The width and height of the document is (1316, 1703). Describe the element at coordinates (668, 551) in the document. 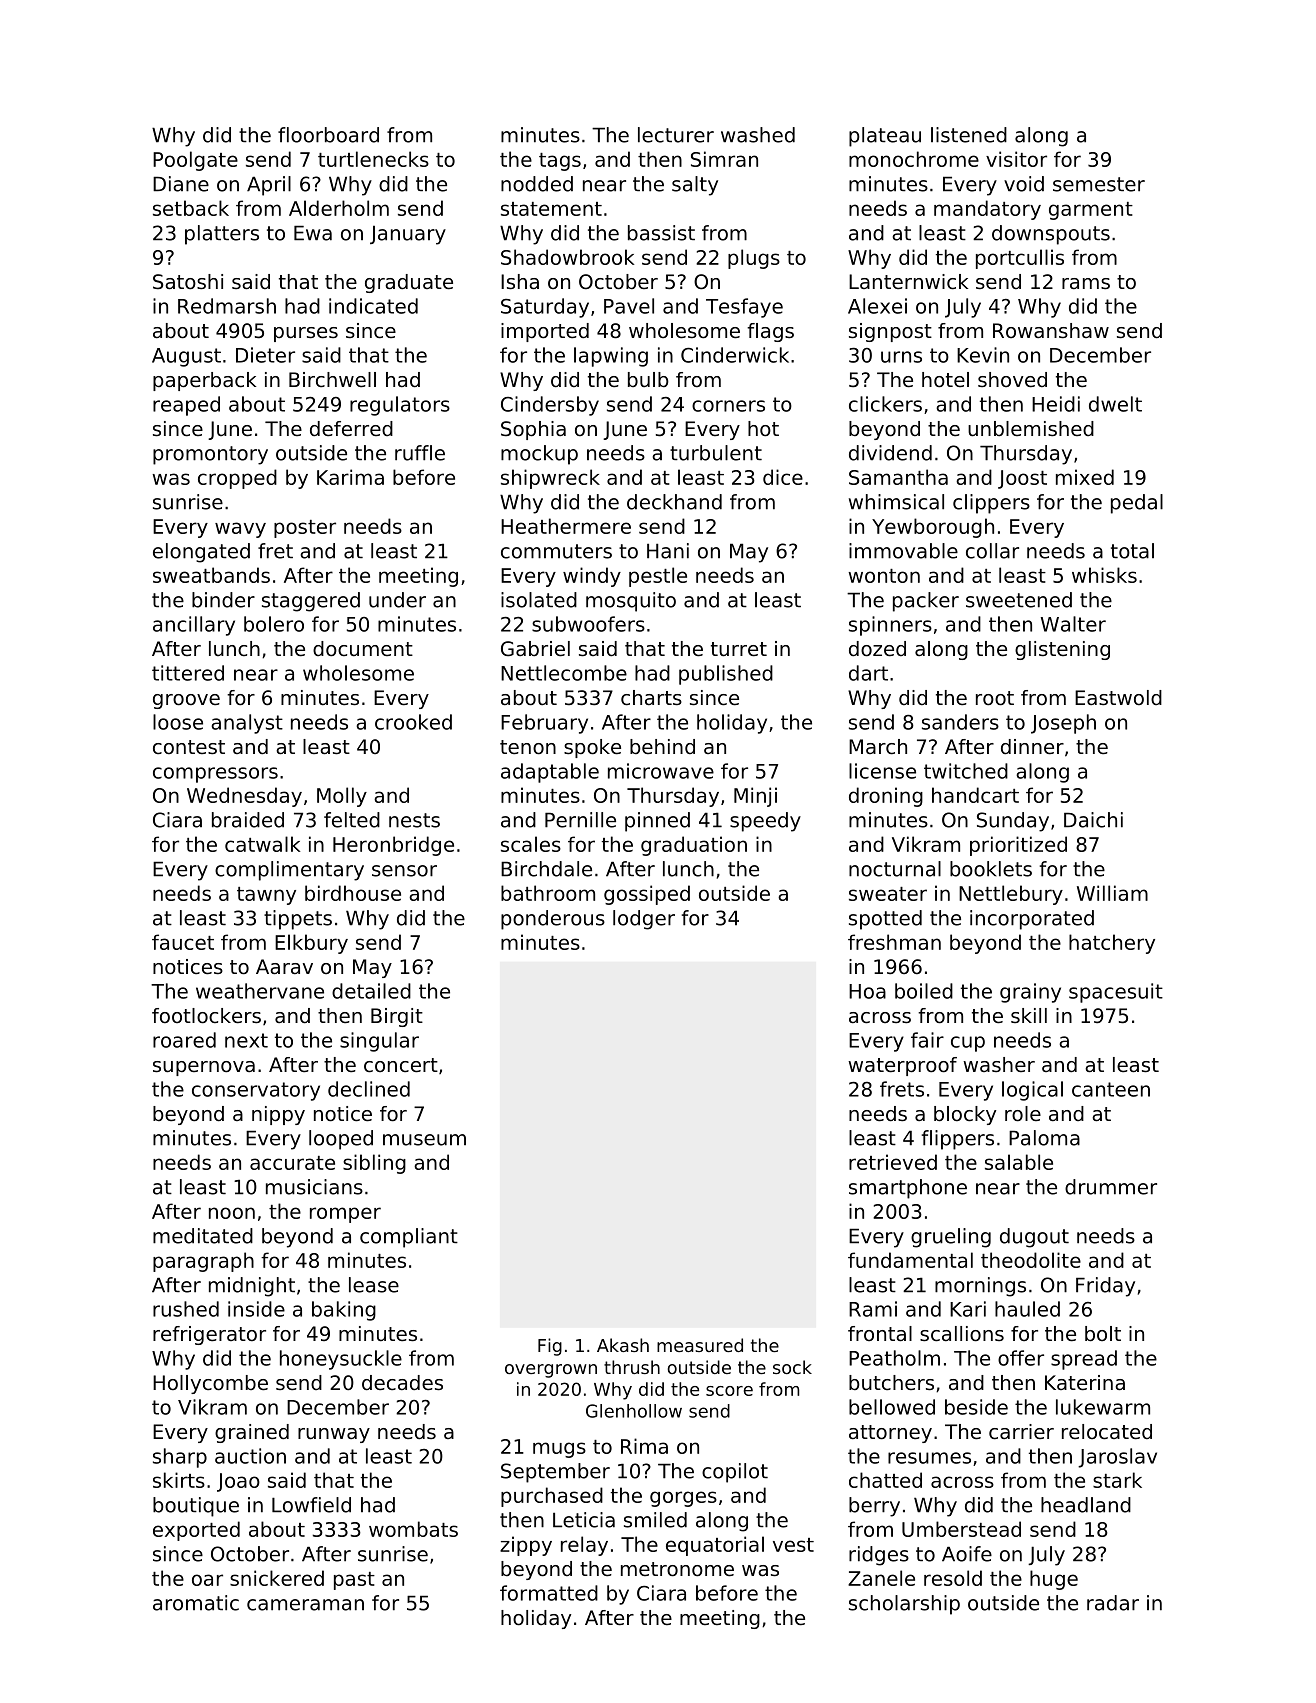

I see `Hani` at that location.
